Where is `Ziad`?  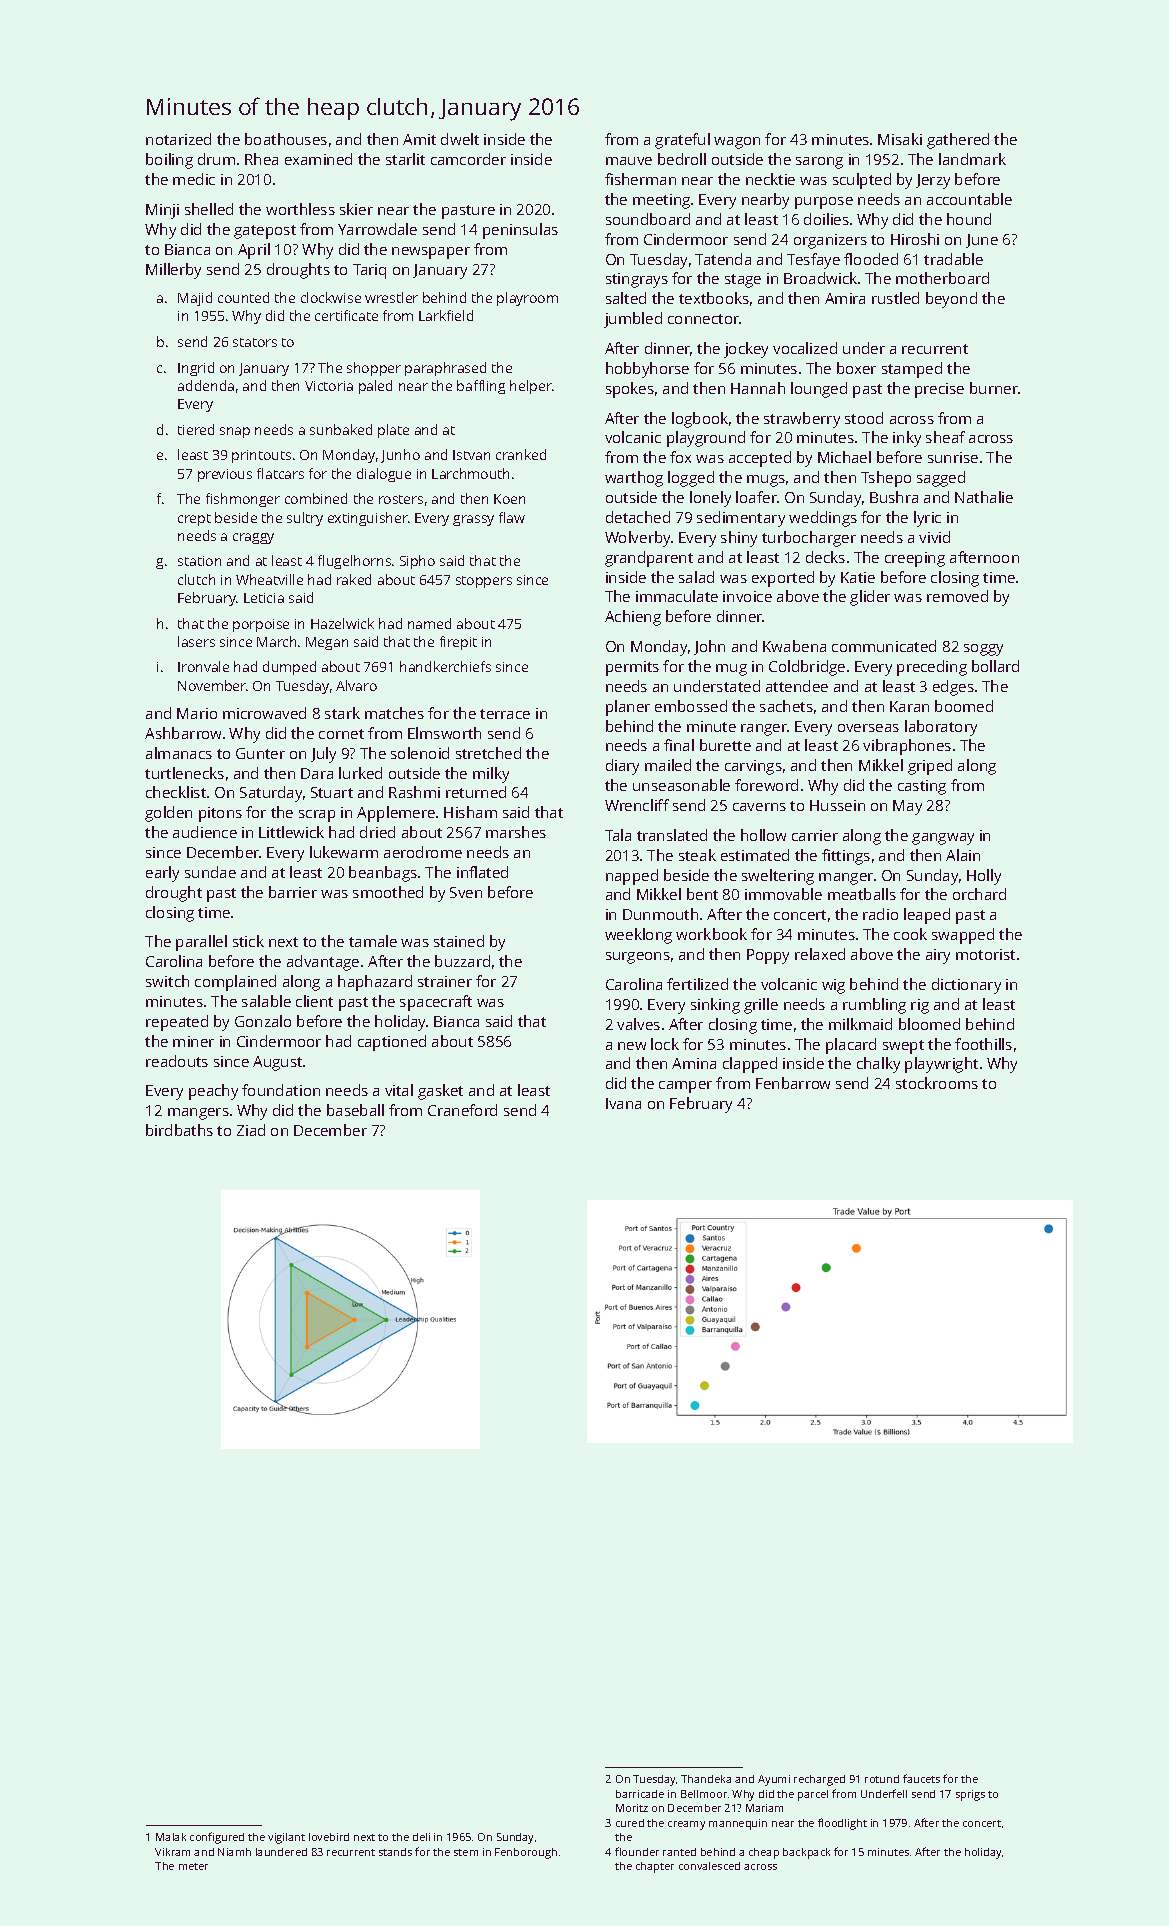
Ziad is located at coordinates (251, 1130).
